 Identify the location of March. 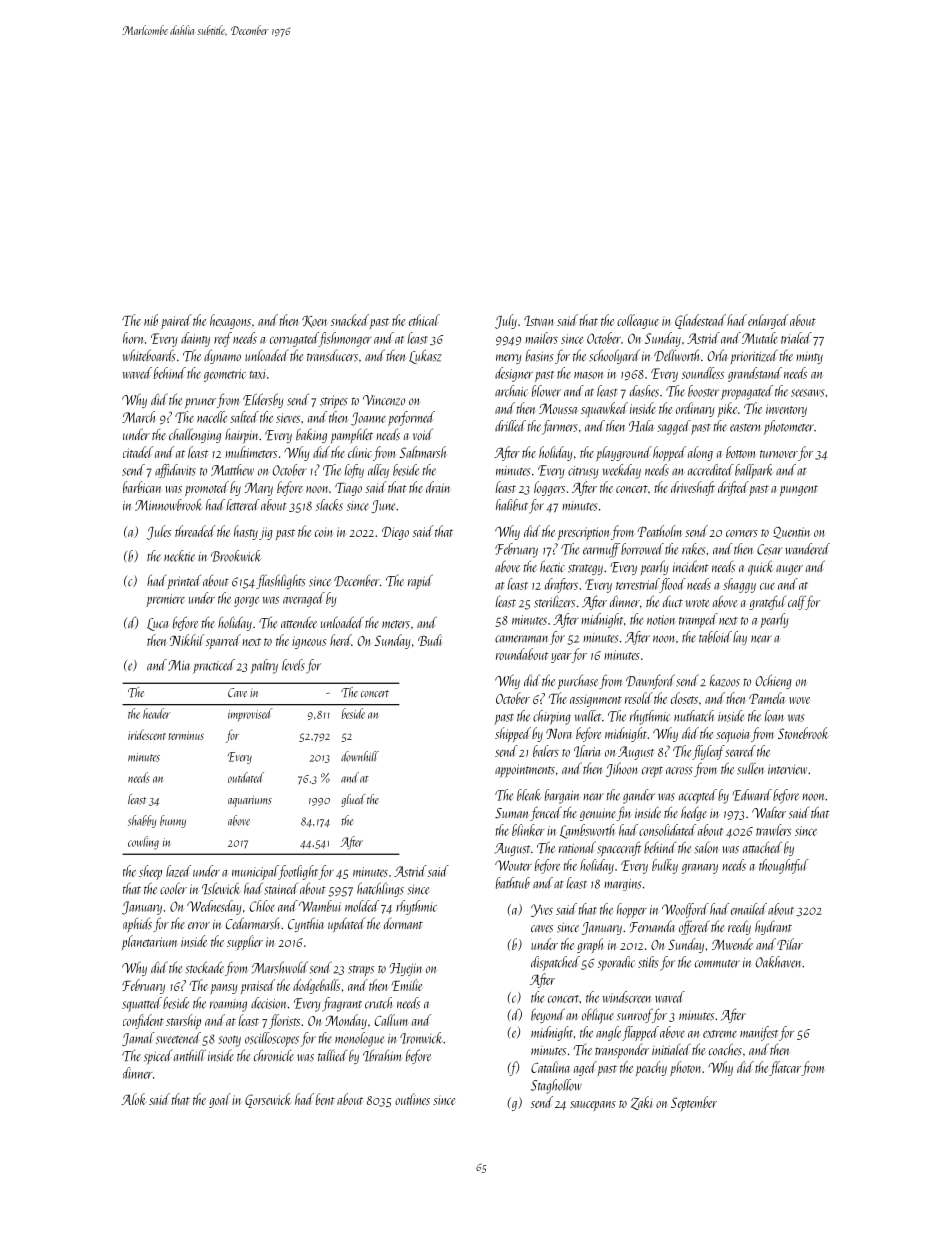
(138, 417).
